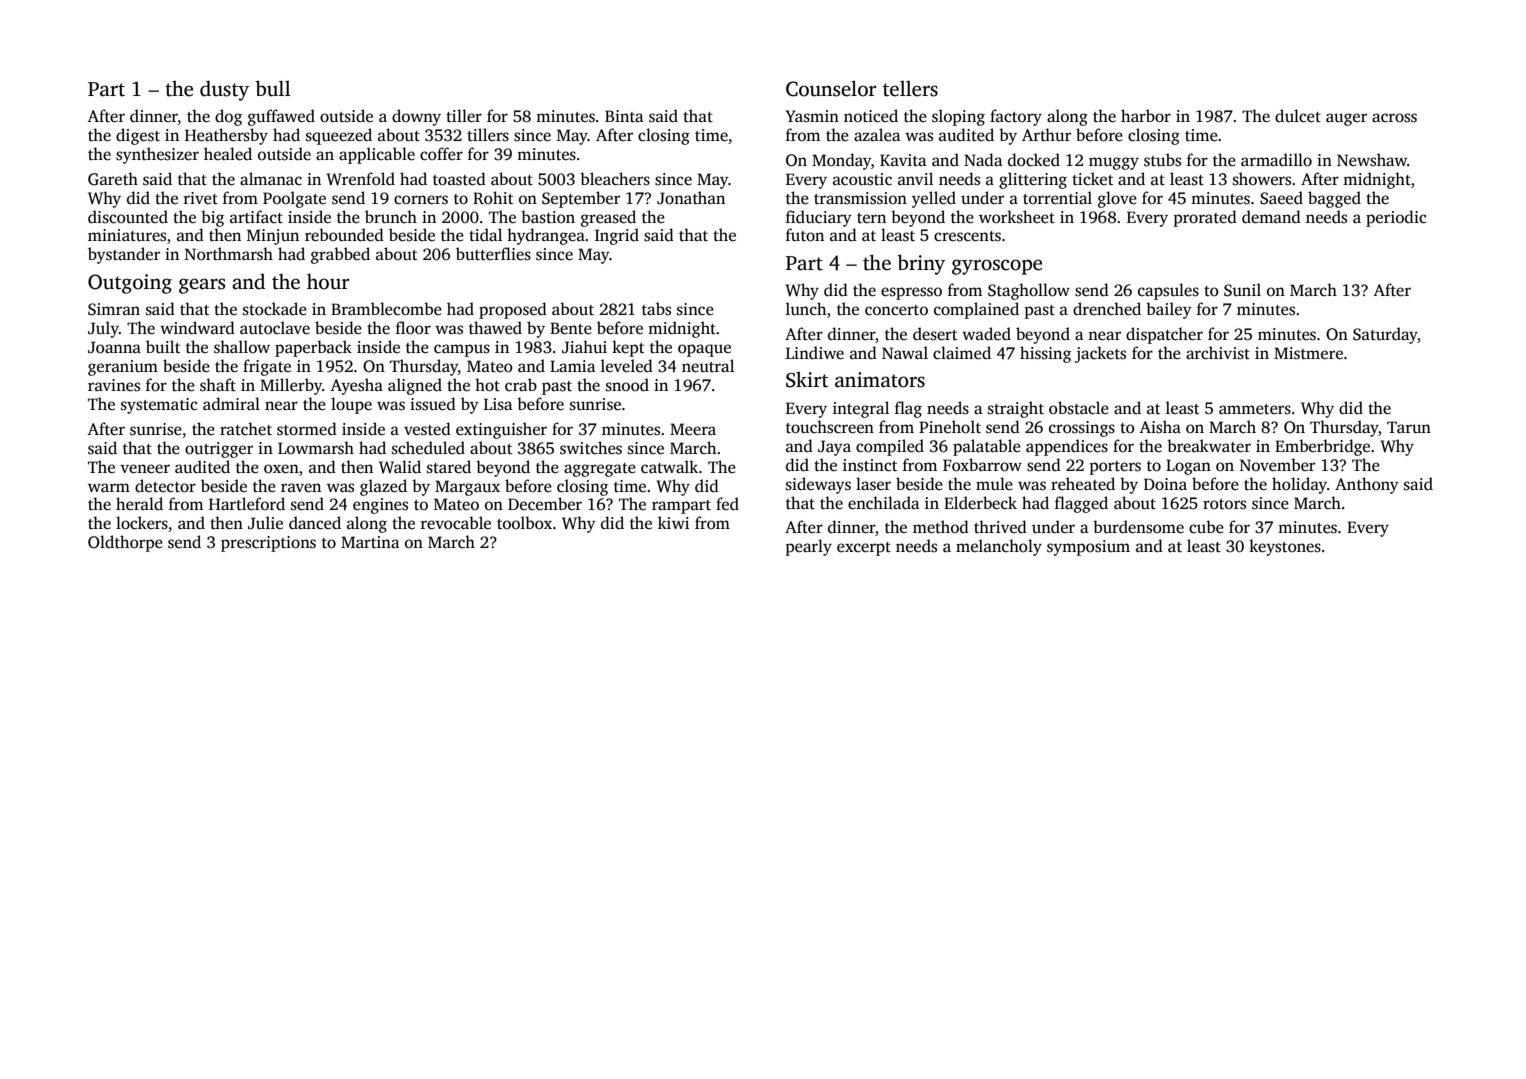 The height and width of the page is (1079, 1526). What do you see at coordinates (224, 90) in the page?
I see `dusty` at bounding box center [224, 90].
